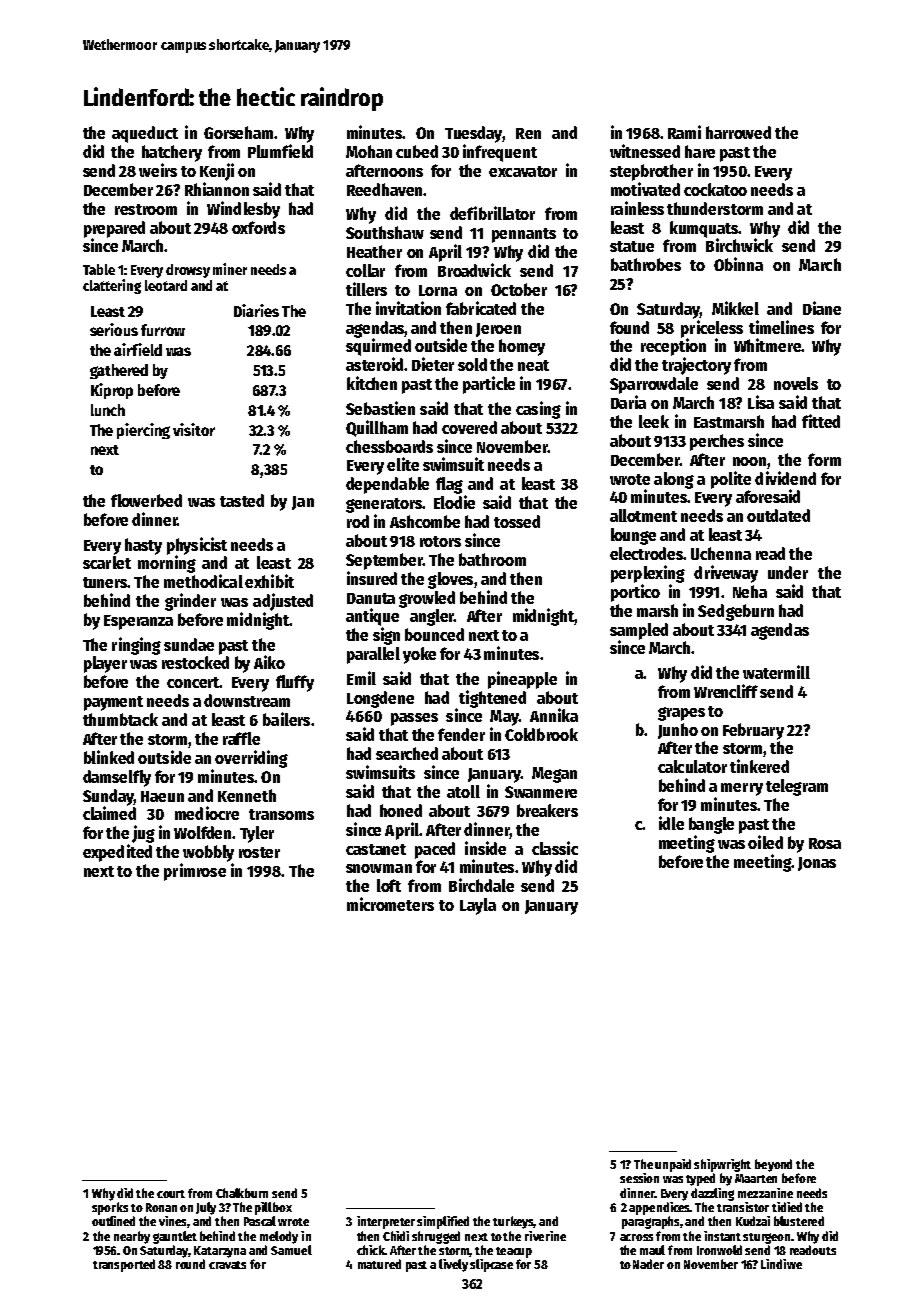  Describe the element at coordinates (379, 1264) in the page. I see `matured` at that location.
